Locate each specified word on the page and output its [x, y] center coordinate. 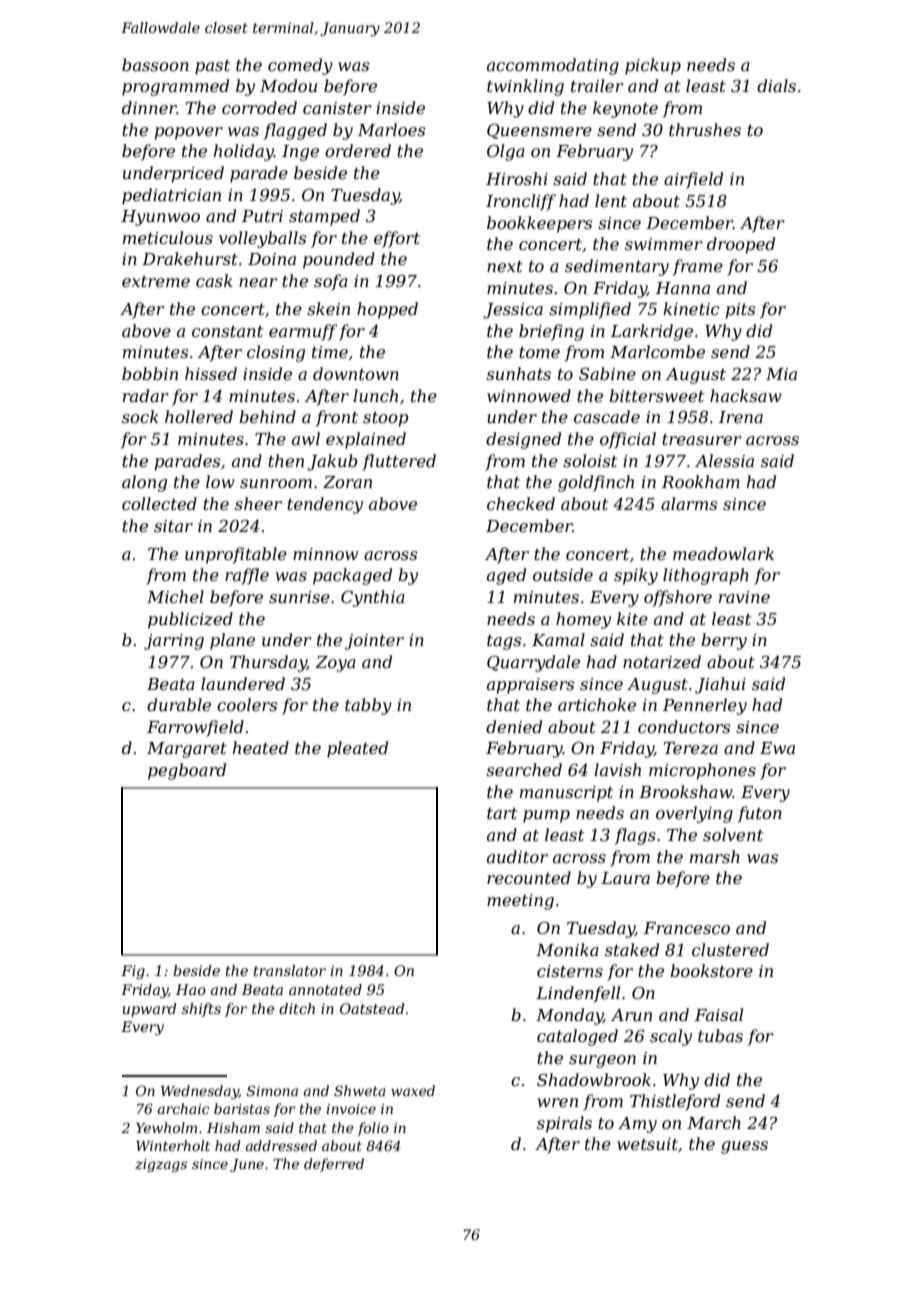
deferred [334, 1165]
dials [776, 85]
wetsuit [647, 1144]
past [212, 67]
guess [744, 1147]
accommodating [553, 66]
